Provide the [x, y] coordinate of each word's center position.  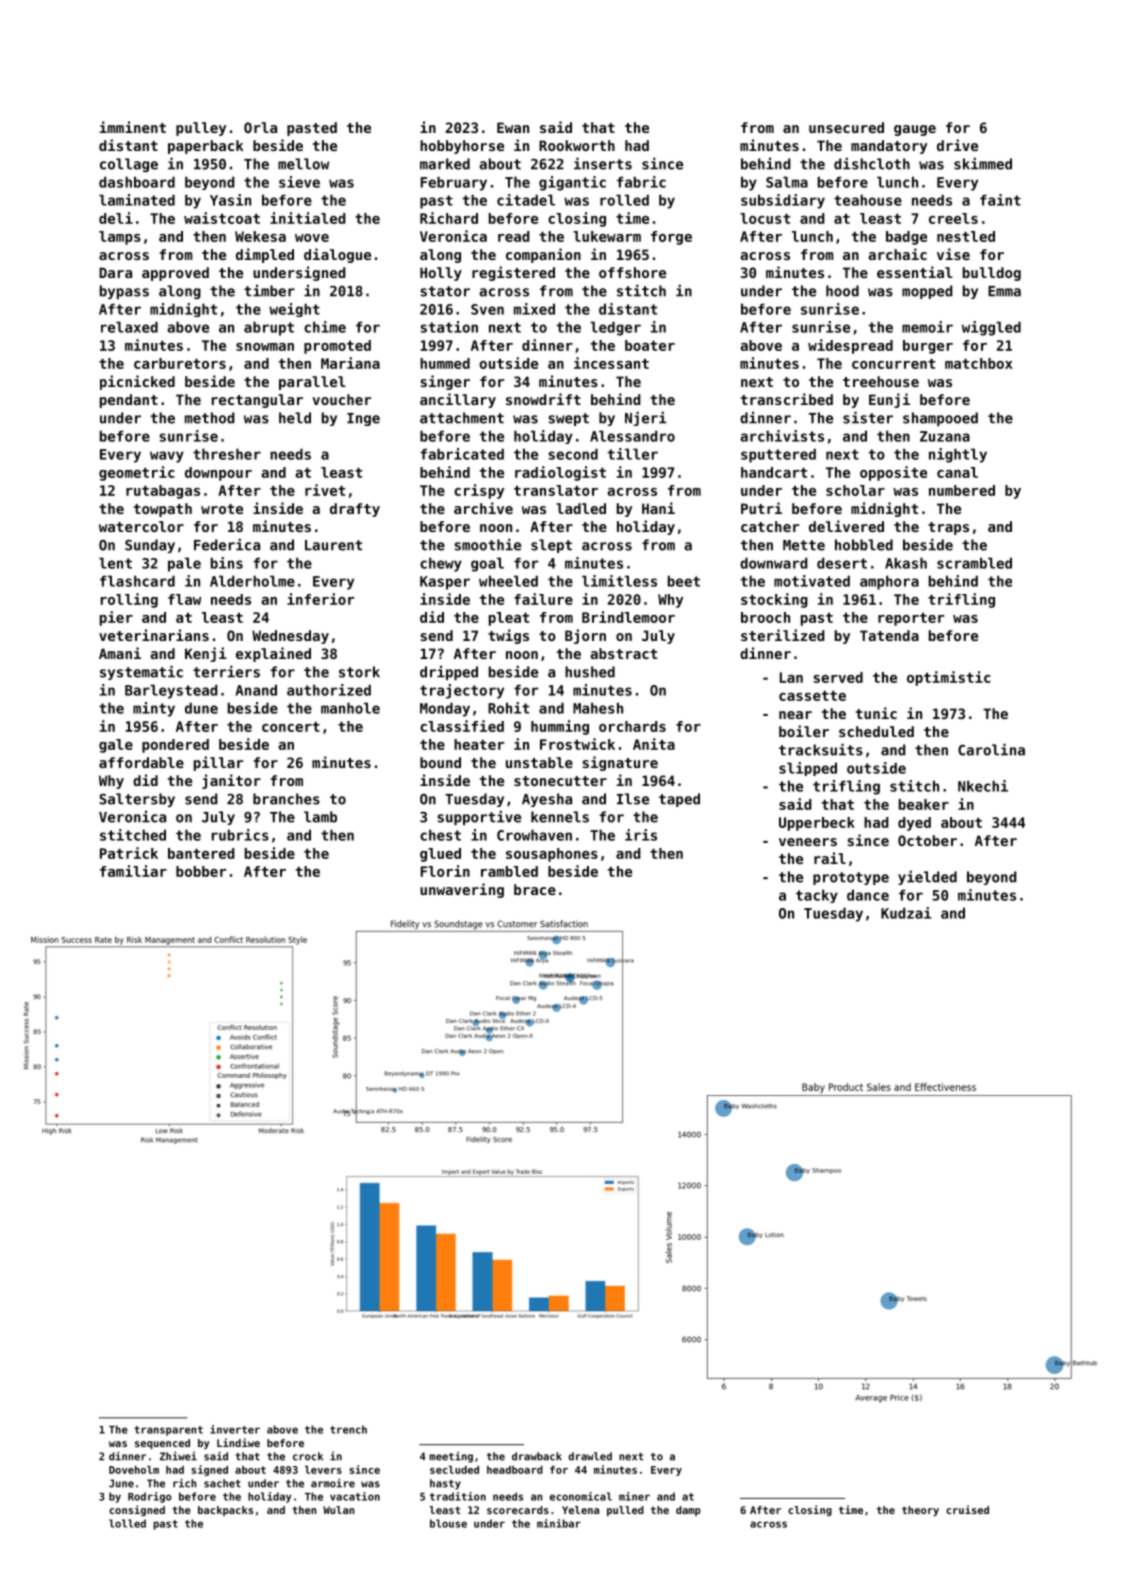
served [838, 677]
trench [348, 1429]
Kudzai [906, 913]
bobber [201, 871]
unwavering [462, 890]
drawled [590, 1456]
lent [115, 563]
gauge [915, 130]
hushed [590, 672]
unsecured [846, 127]
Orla [260, 127]
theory [920, 1511]
